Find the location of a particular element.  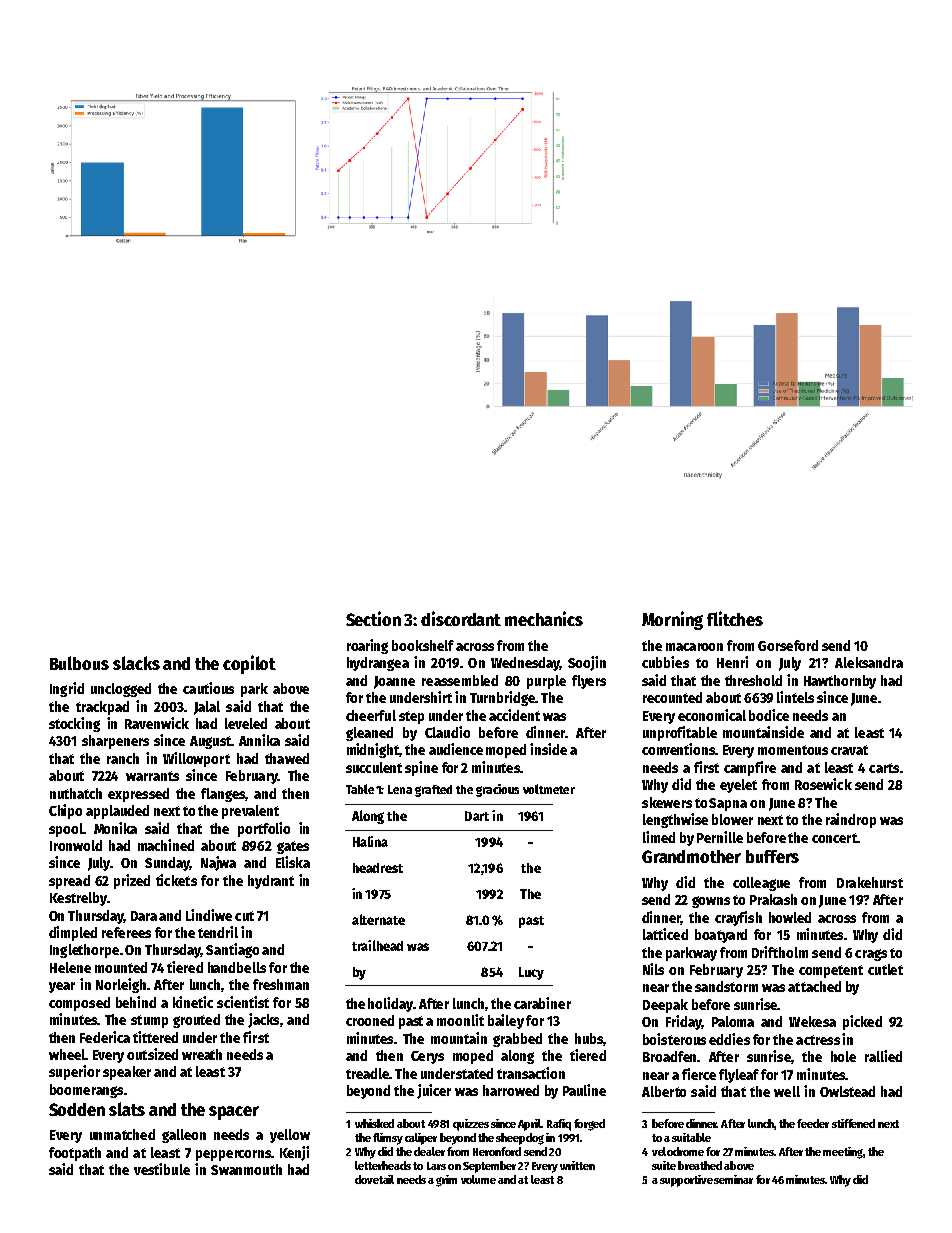

limed is located at coordinates (659, 837).
